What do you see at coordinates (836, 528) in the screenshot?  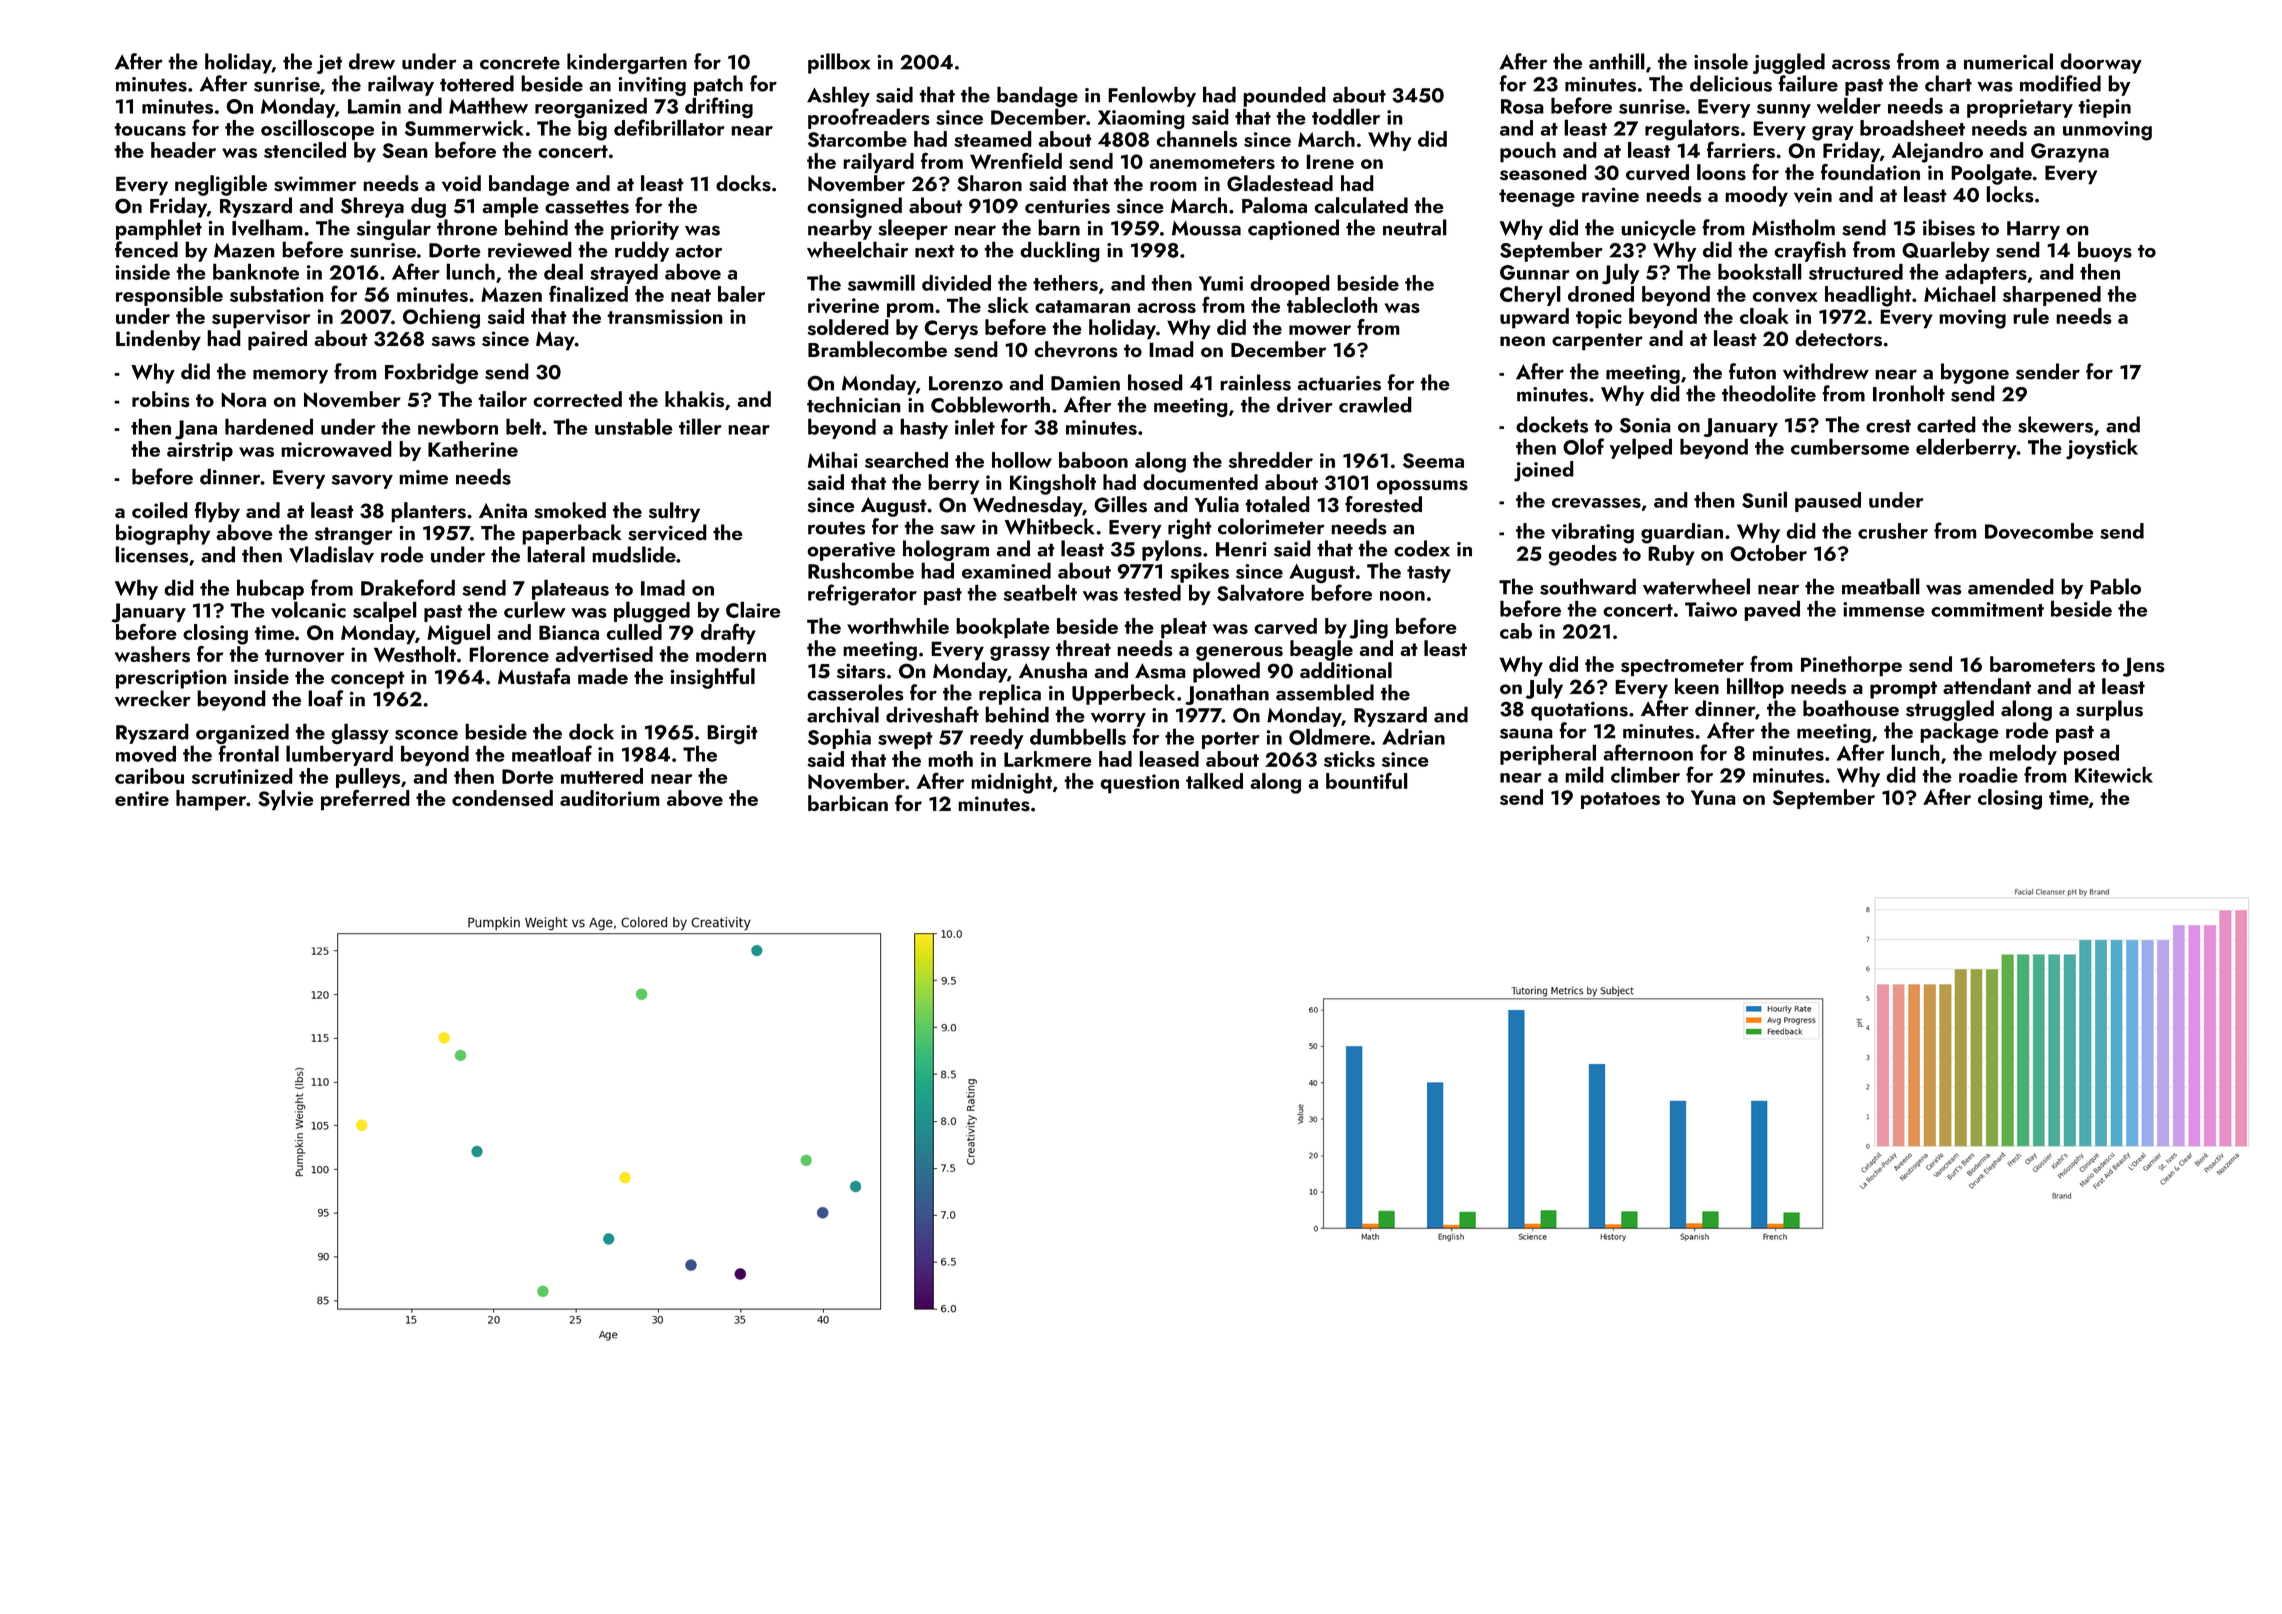 I see `routes` at bounding box center [836, 528].
